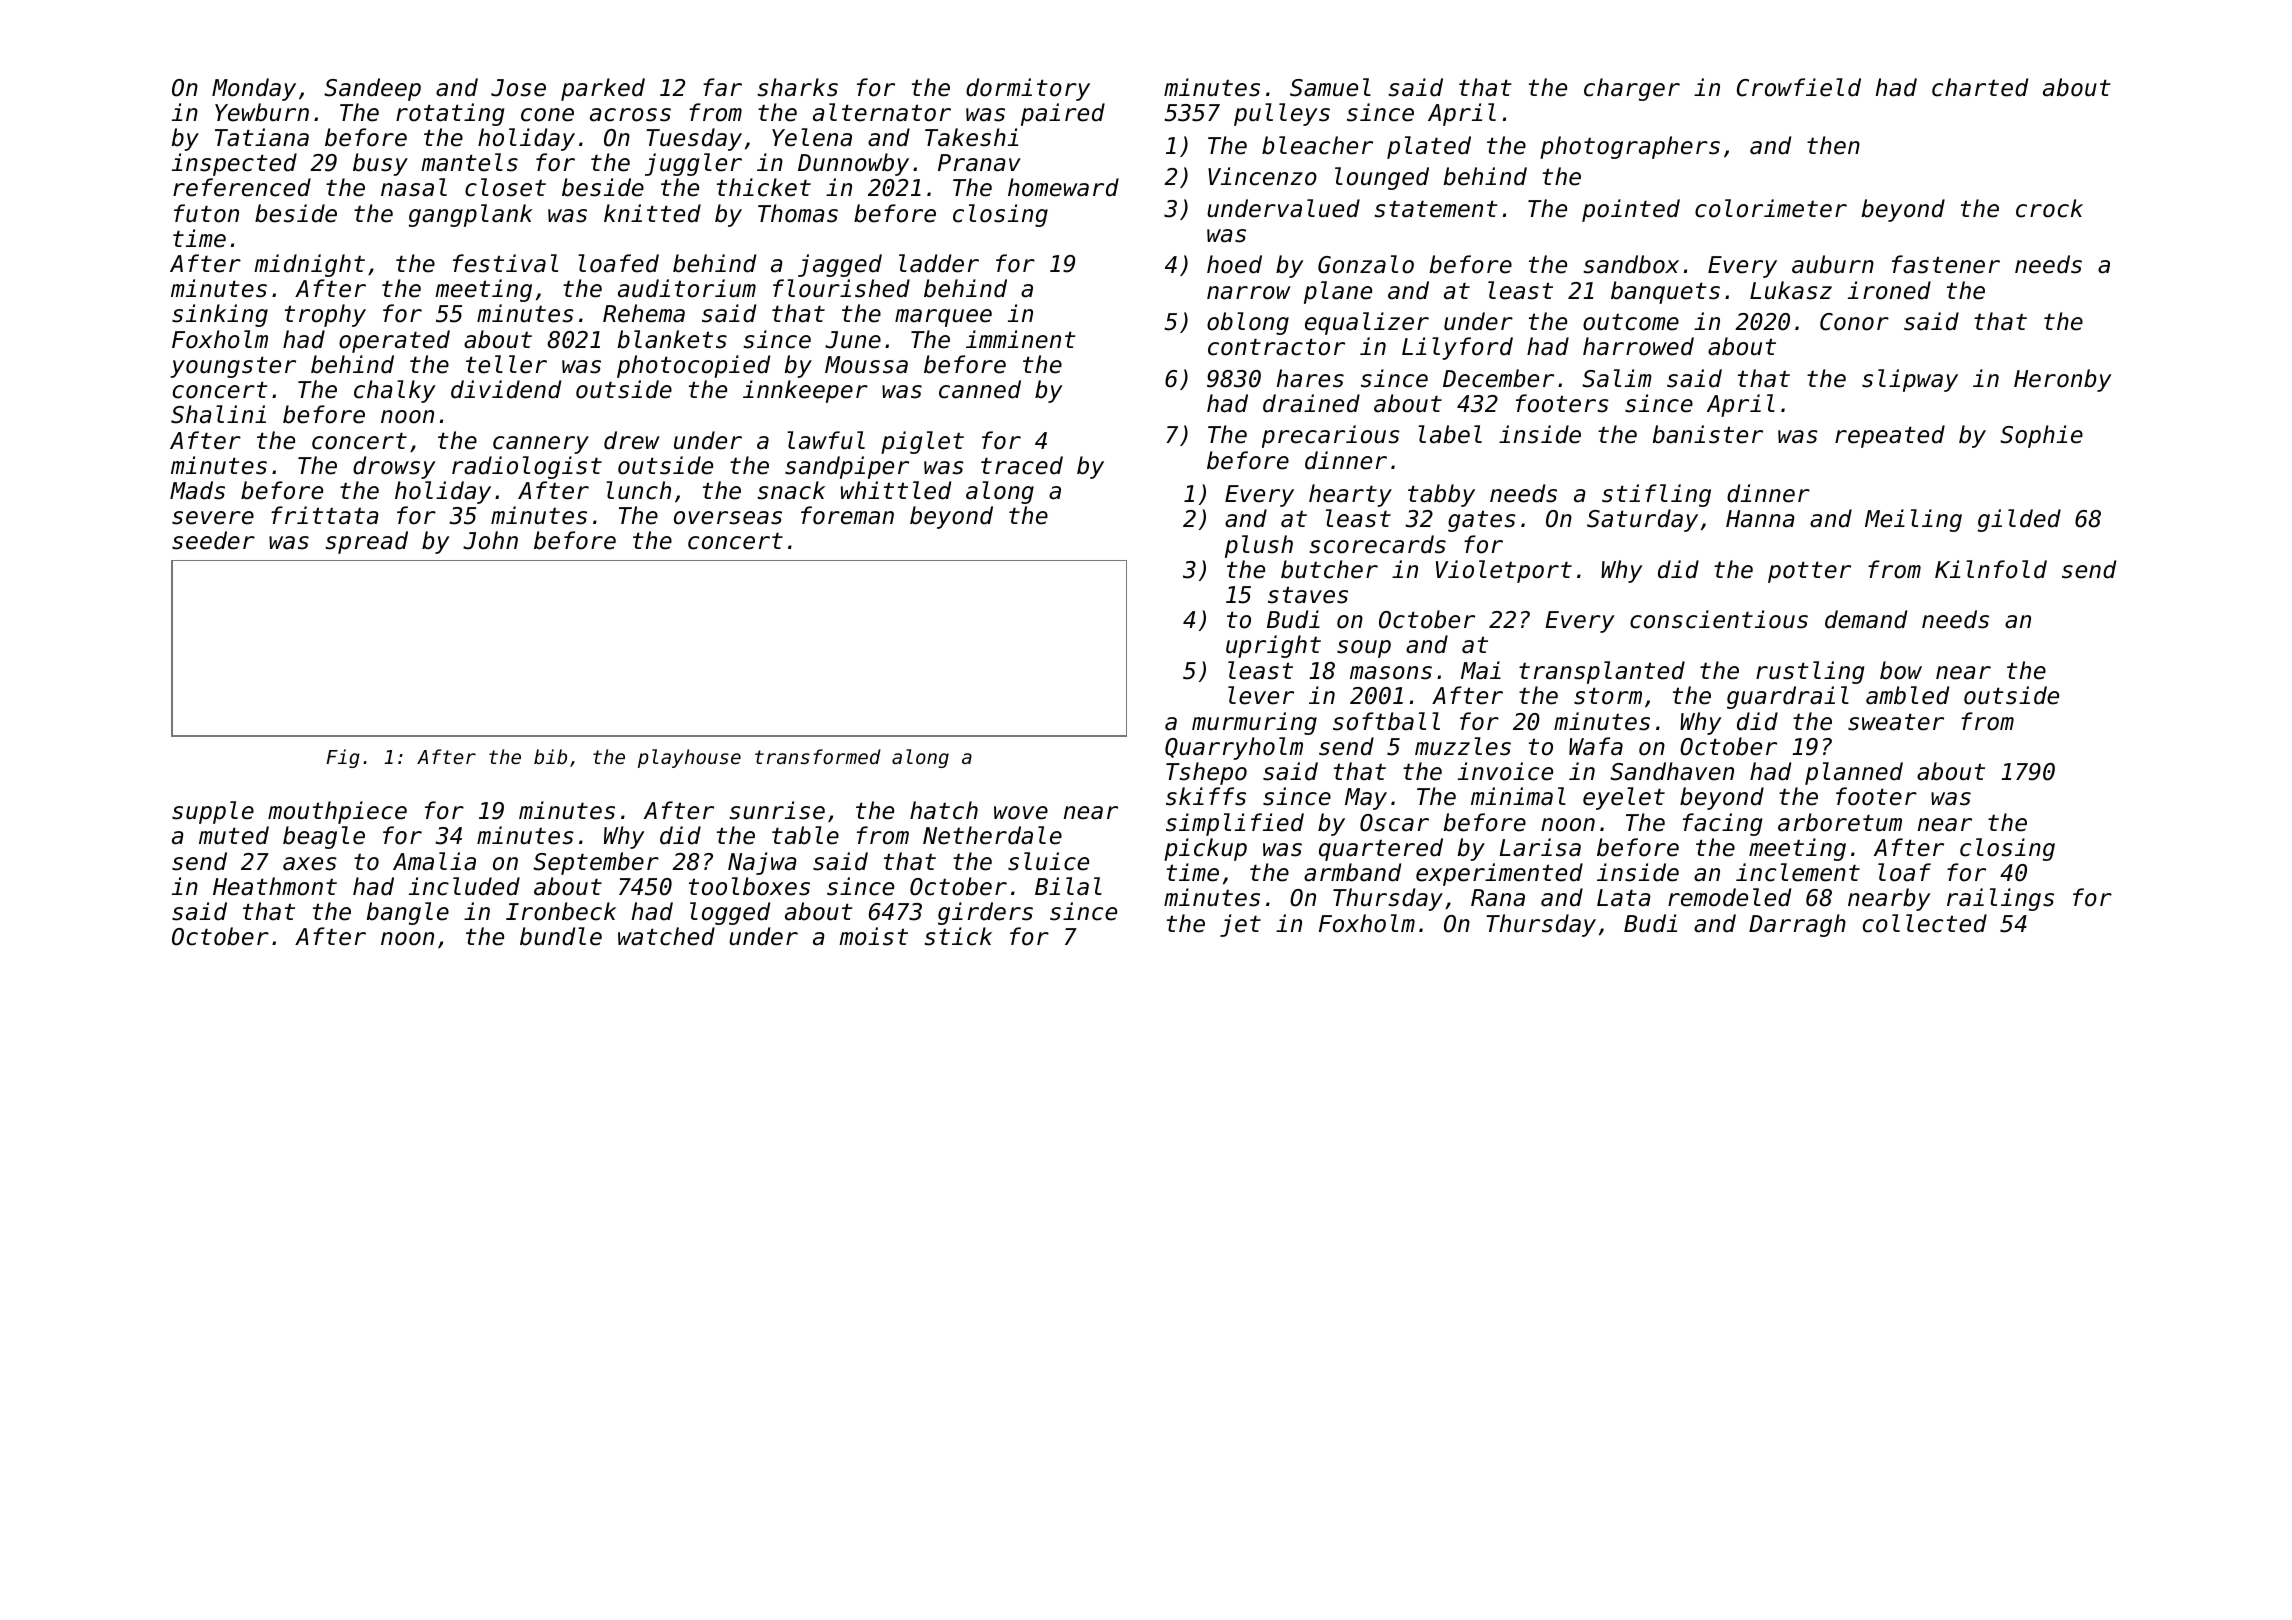 Image resolution: width=2292 pixels, height=1620 pixels. What do you see at coordinates (490, 540) in the screenshot?
I see `John` at bounding box center [490, 540].
